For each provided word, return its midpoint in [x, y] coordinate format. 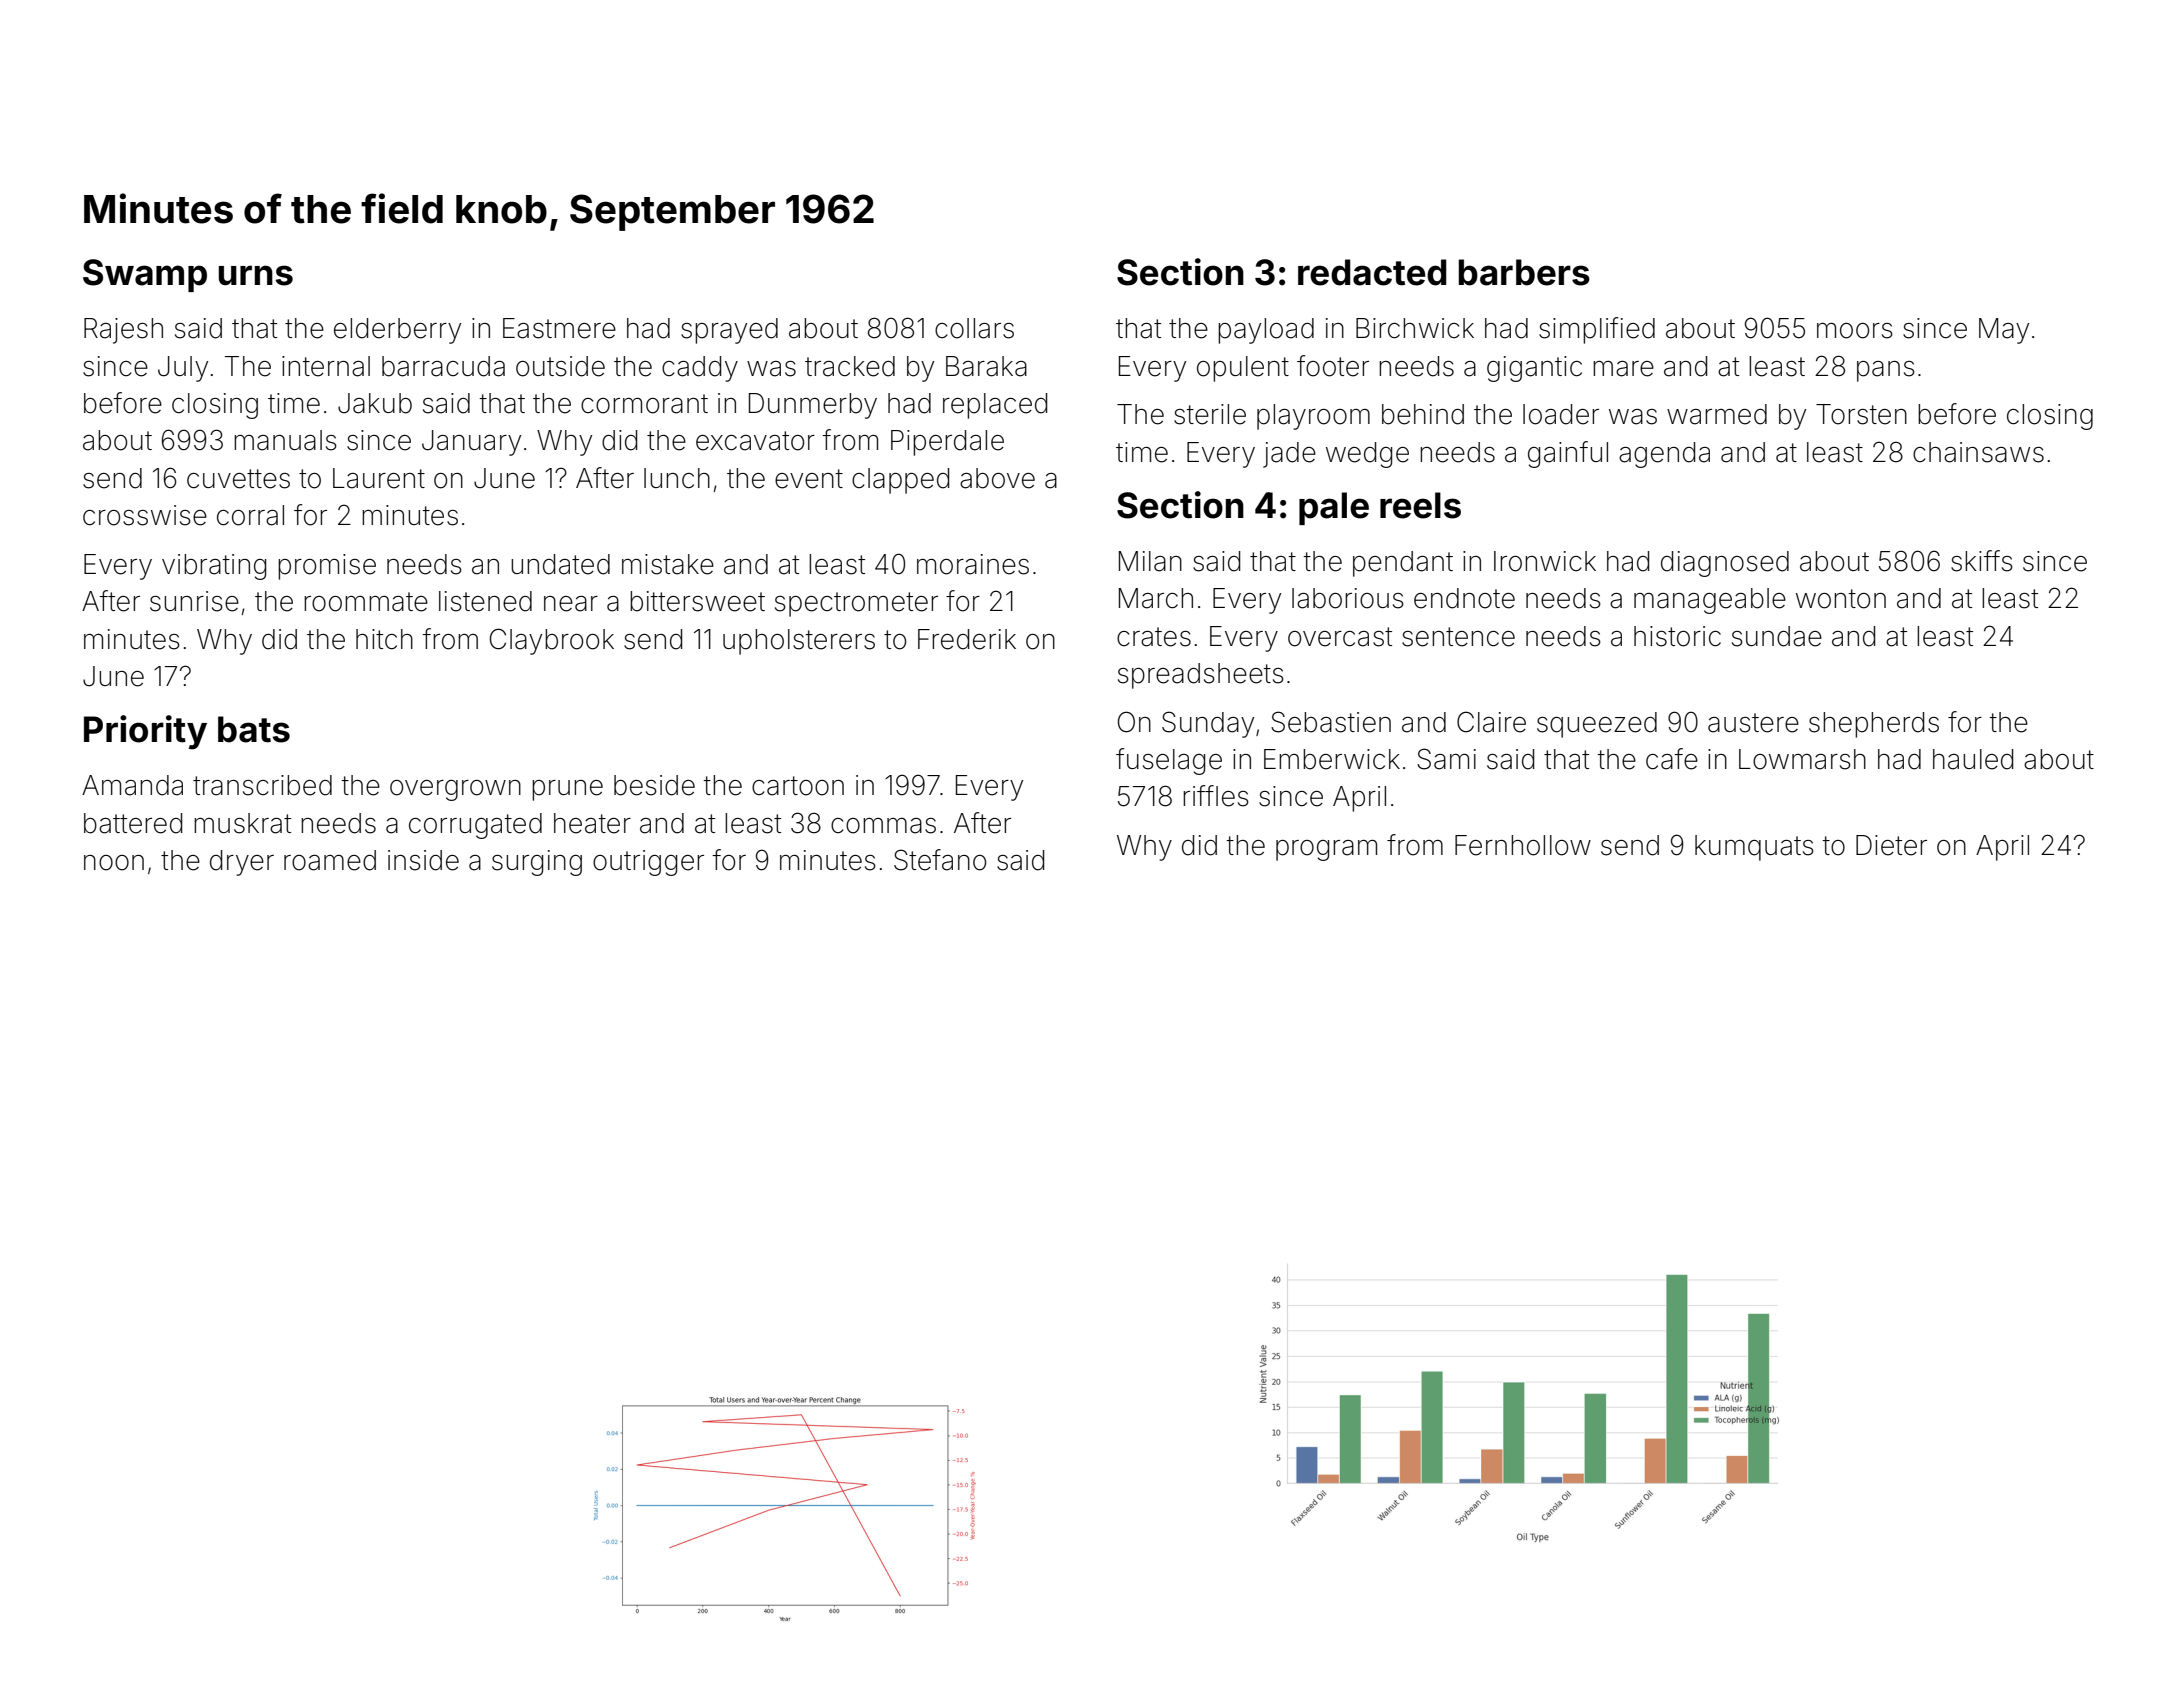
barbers [1524, 272]
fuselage [1169, 761]
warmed [1717, 414]
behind [1423, 414]
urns [256, 275]
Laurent [379, 478]
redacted [1372, 272]
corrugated [475, 826]
